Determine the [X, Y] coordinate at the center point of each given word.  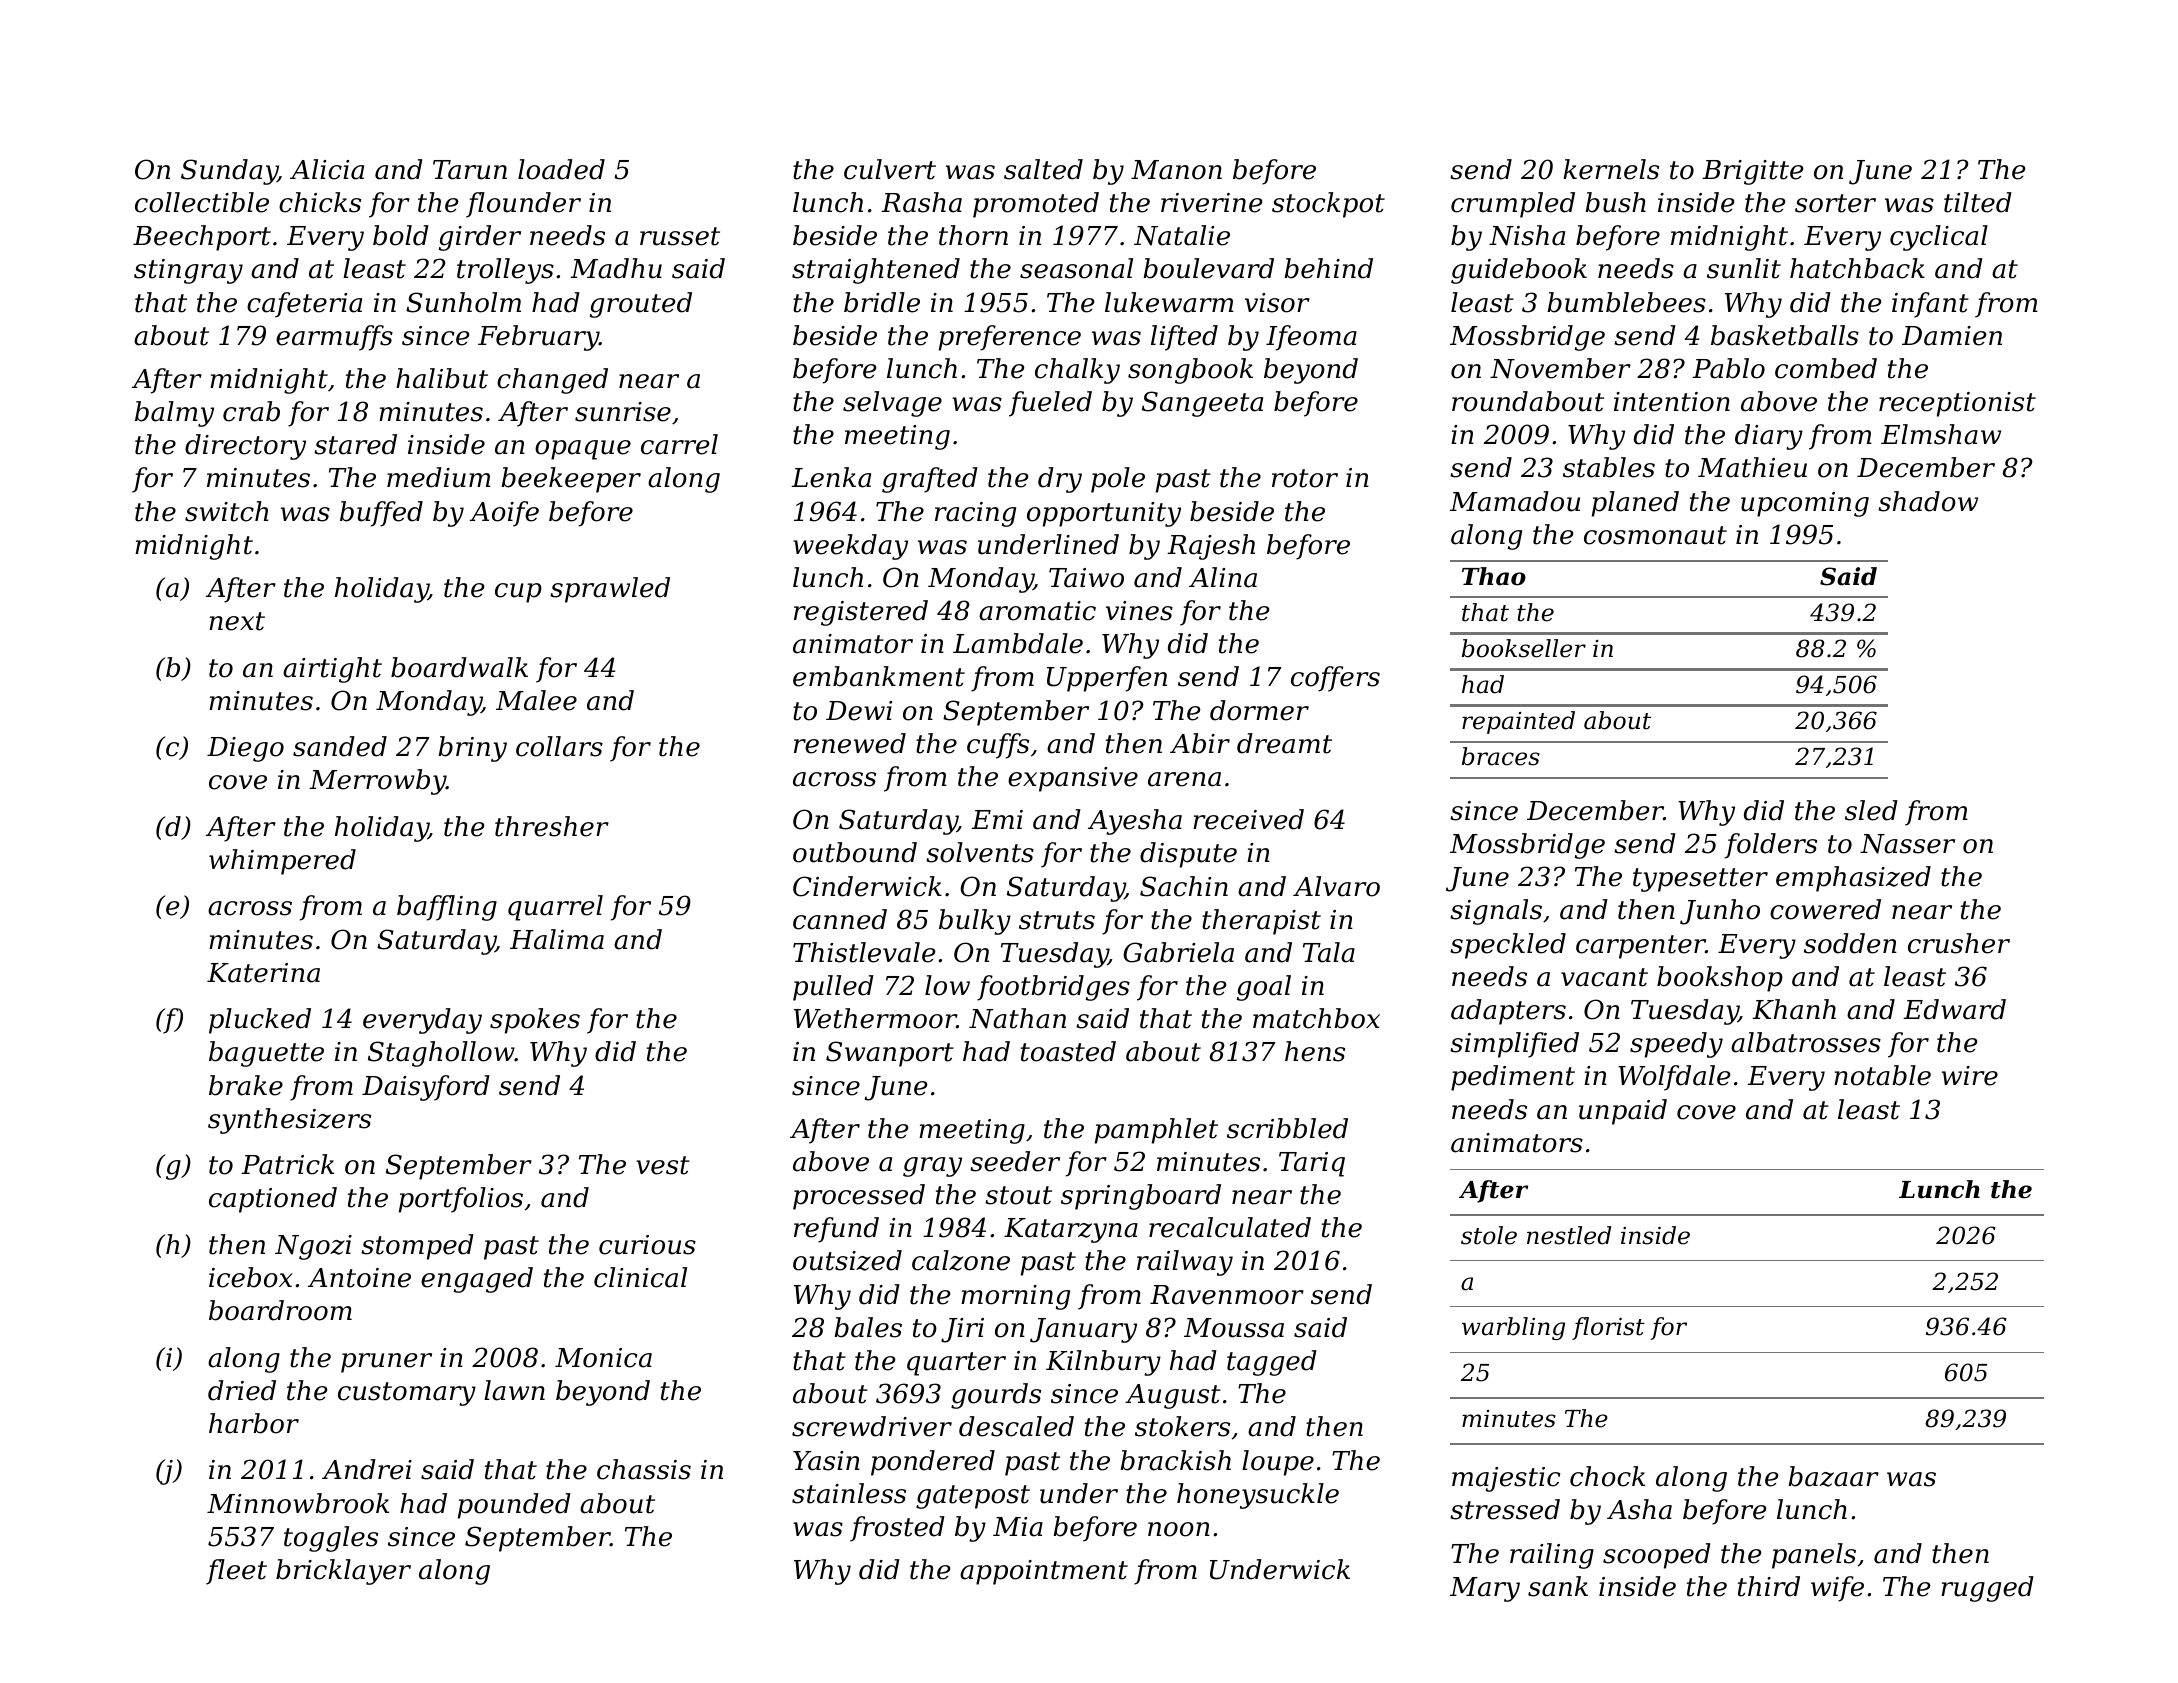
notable [1882, 1075]
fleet [236, 1572]
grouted [641, 305]
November [1560, 368]
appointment [1044, 1572]
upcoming [1805, 504]
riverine [1212, 203]
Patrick [287, 1164]
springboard [1141, 1197]
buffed [381, 514]
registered [861, 613]
